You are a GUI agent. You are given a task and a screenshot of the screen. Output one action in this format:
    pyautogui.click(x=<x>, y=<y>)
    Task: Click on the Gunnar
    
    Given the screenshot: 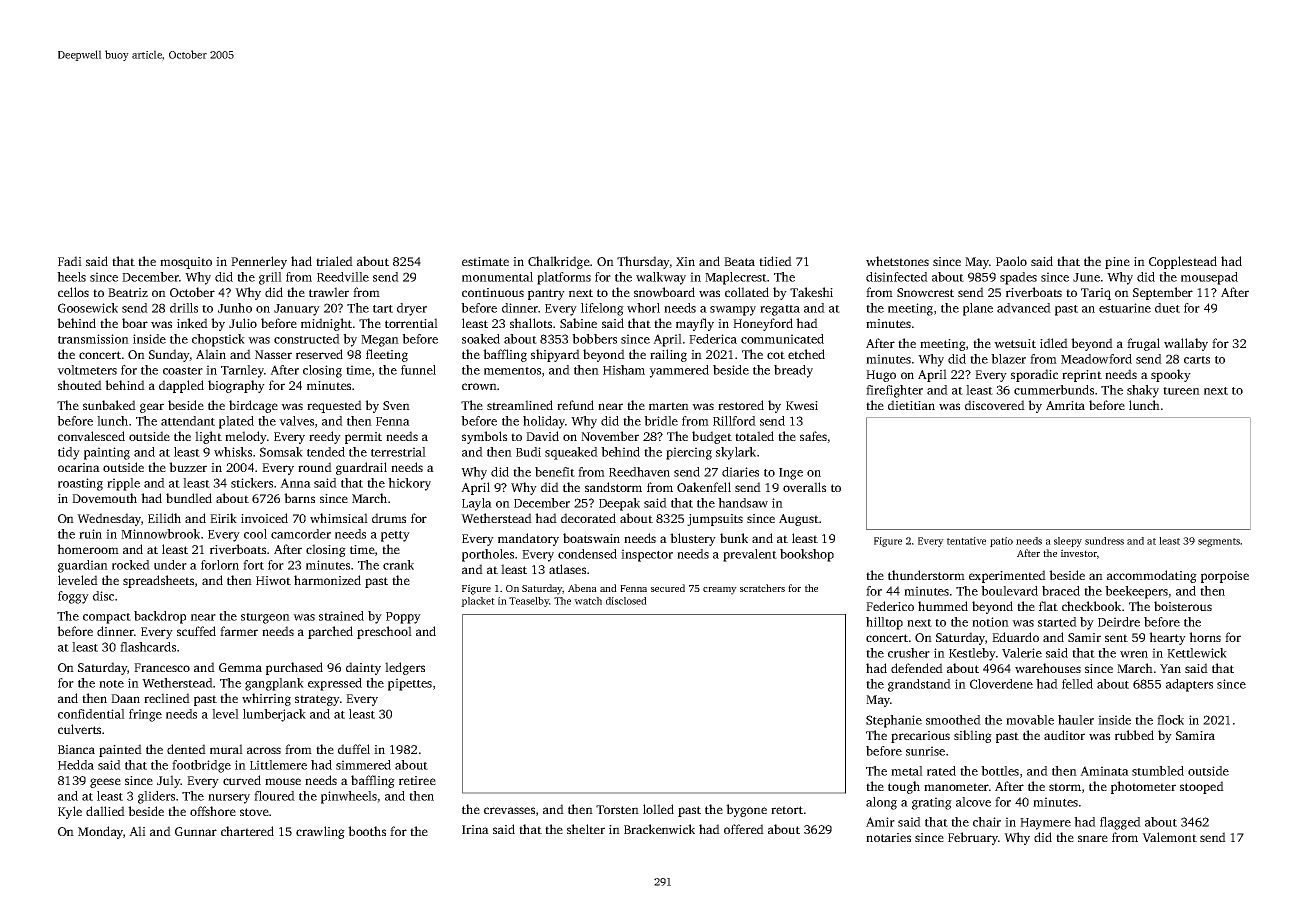 What is the action you would take?
    pyautogui.click(x=196, y=831)
